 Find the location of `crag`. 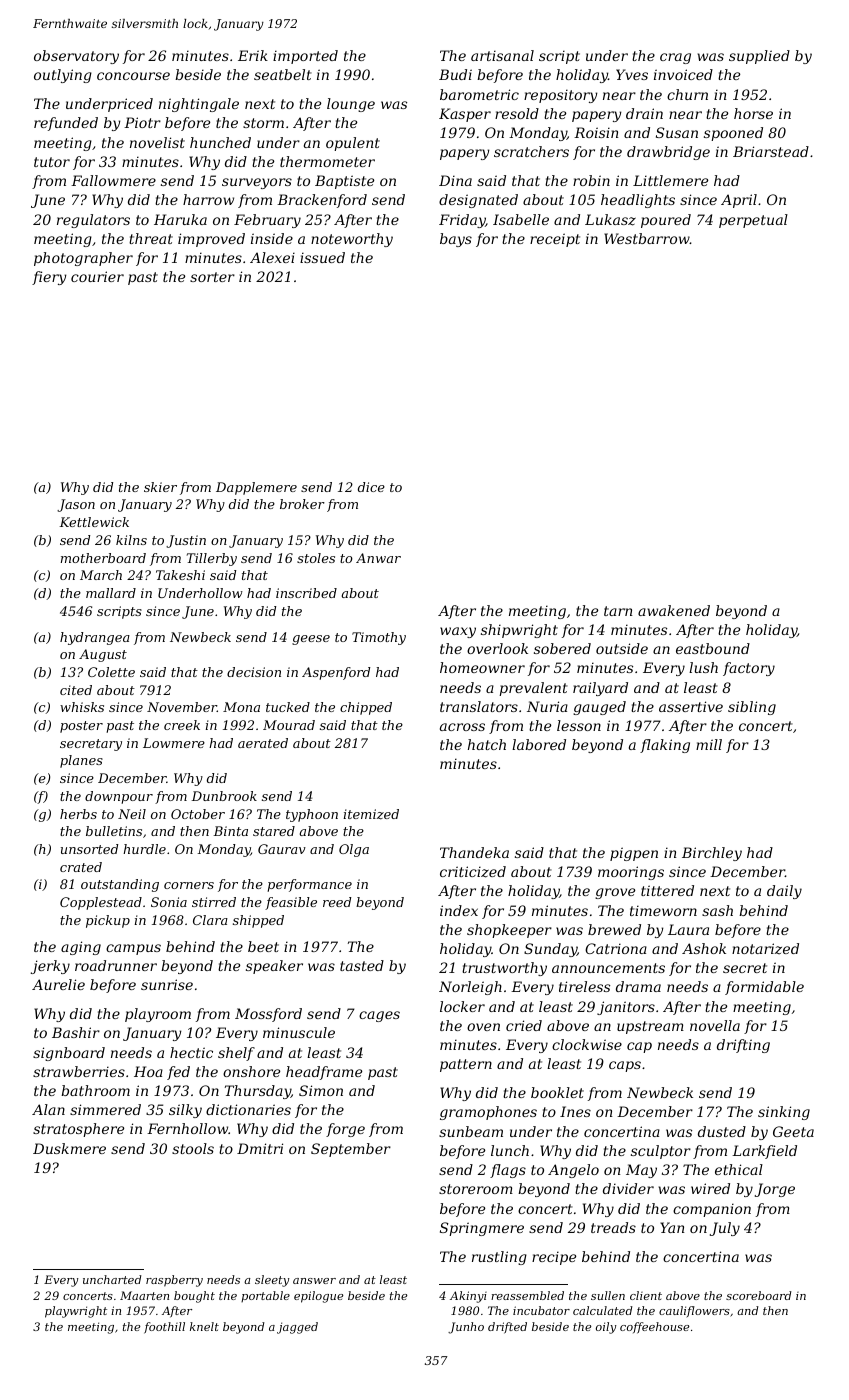

crag is located at coordinates (675, 58).
